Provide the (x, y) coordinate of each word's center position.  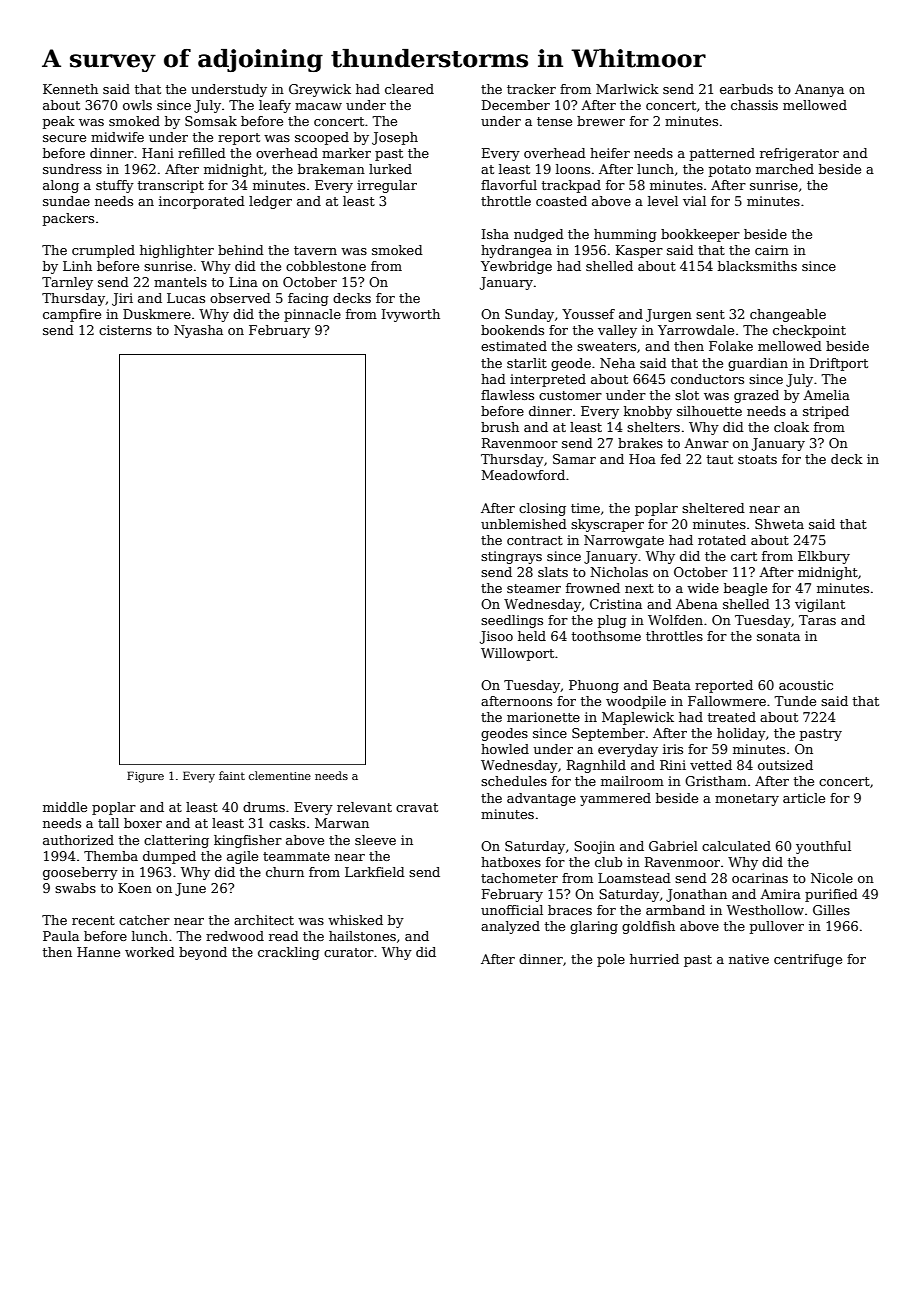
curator (349, 952)
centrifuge (808, 960)
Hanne (98, 952)
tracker (531, 89)
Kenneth (70, 89)
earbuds (746, 89)
